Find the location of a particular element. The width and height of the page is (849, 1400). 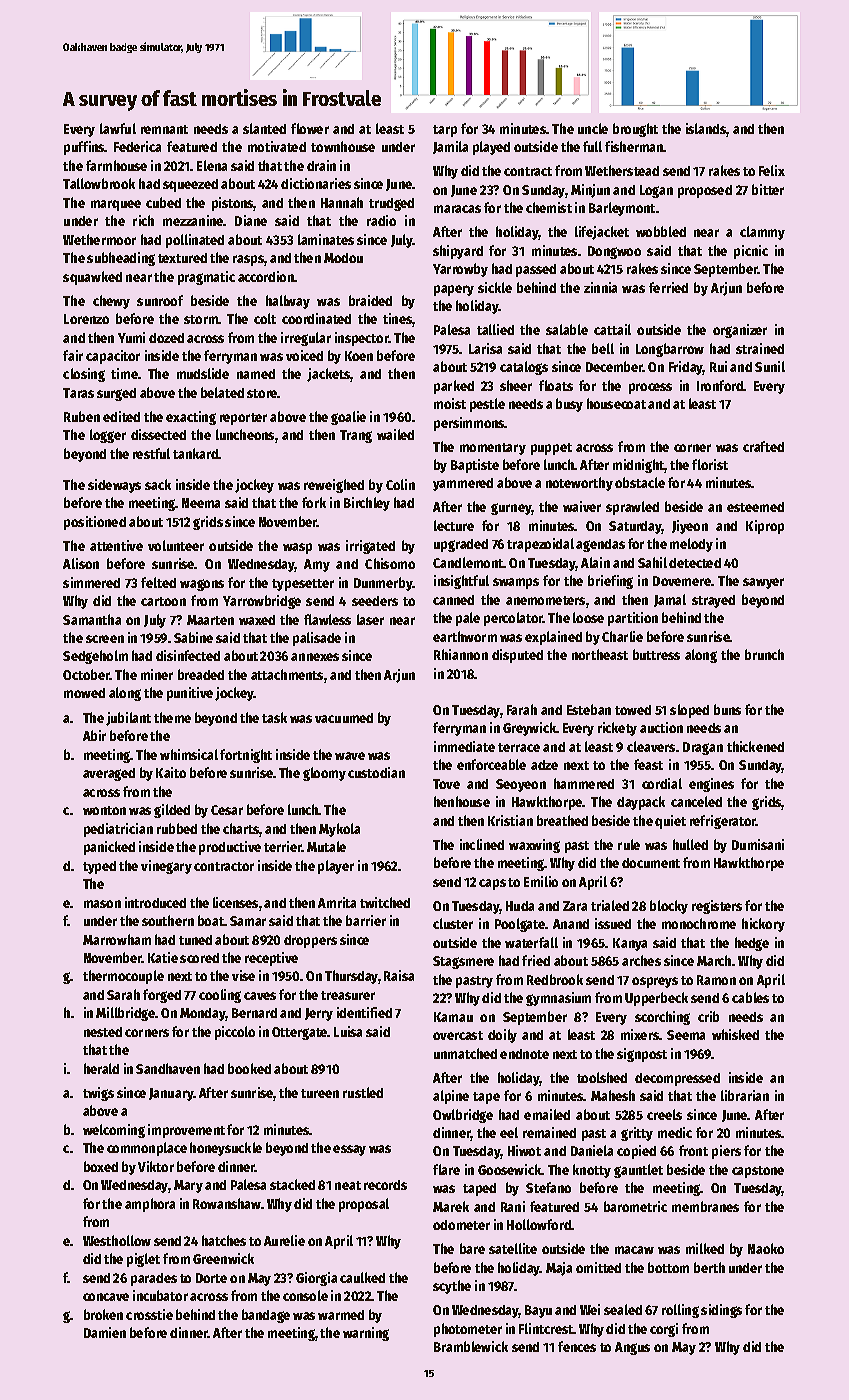

thickened is located at coordinates (755, 746).
